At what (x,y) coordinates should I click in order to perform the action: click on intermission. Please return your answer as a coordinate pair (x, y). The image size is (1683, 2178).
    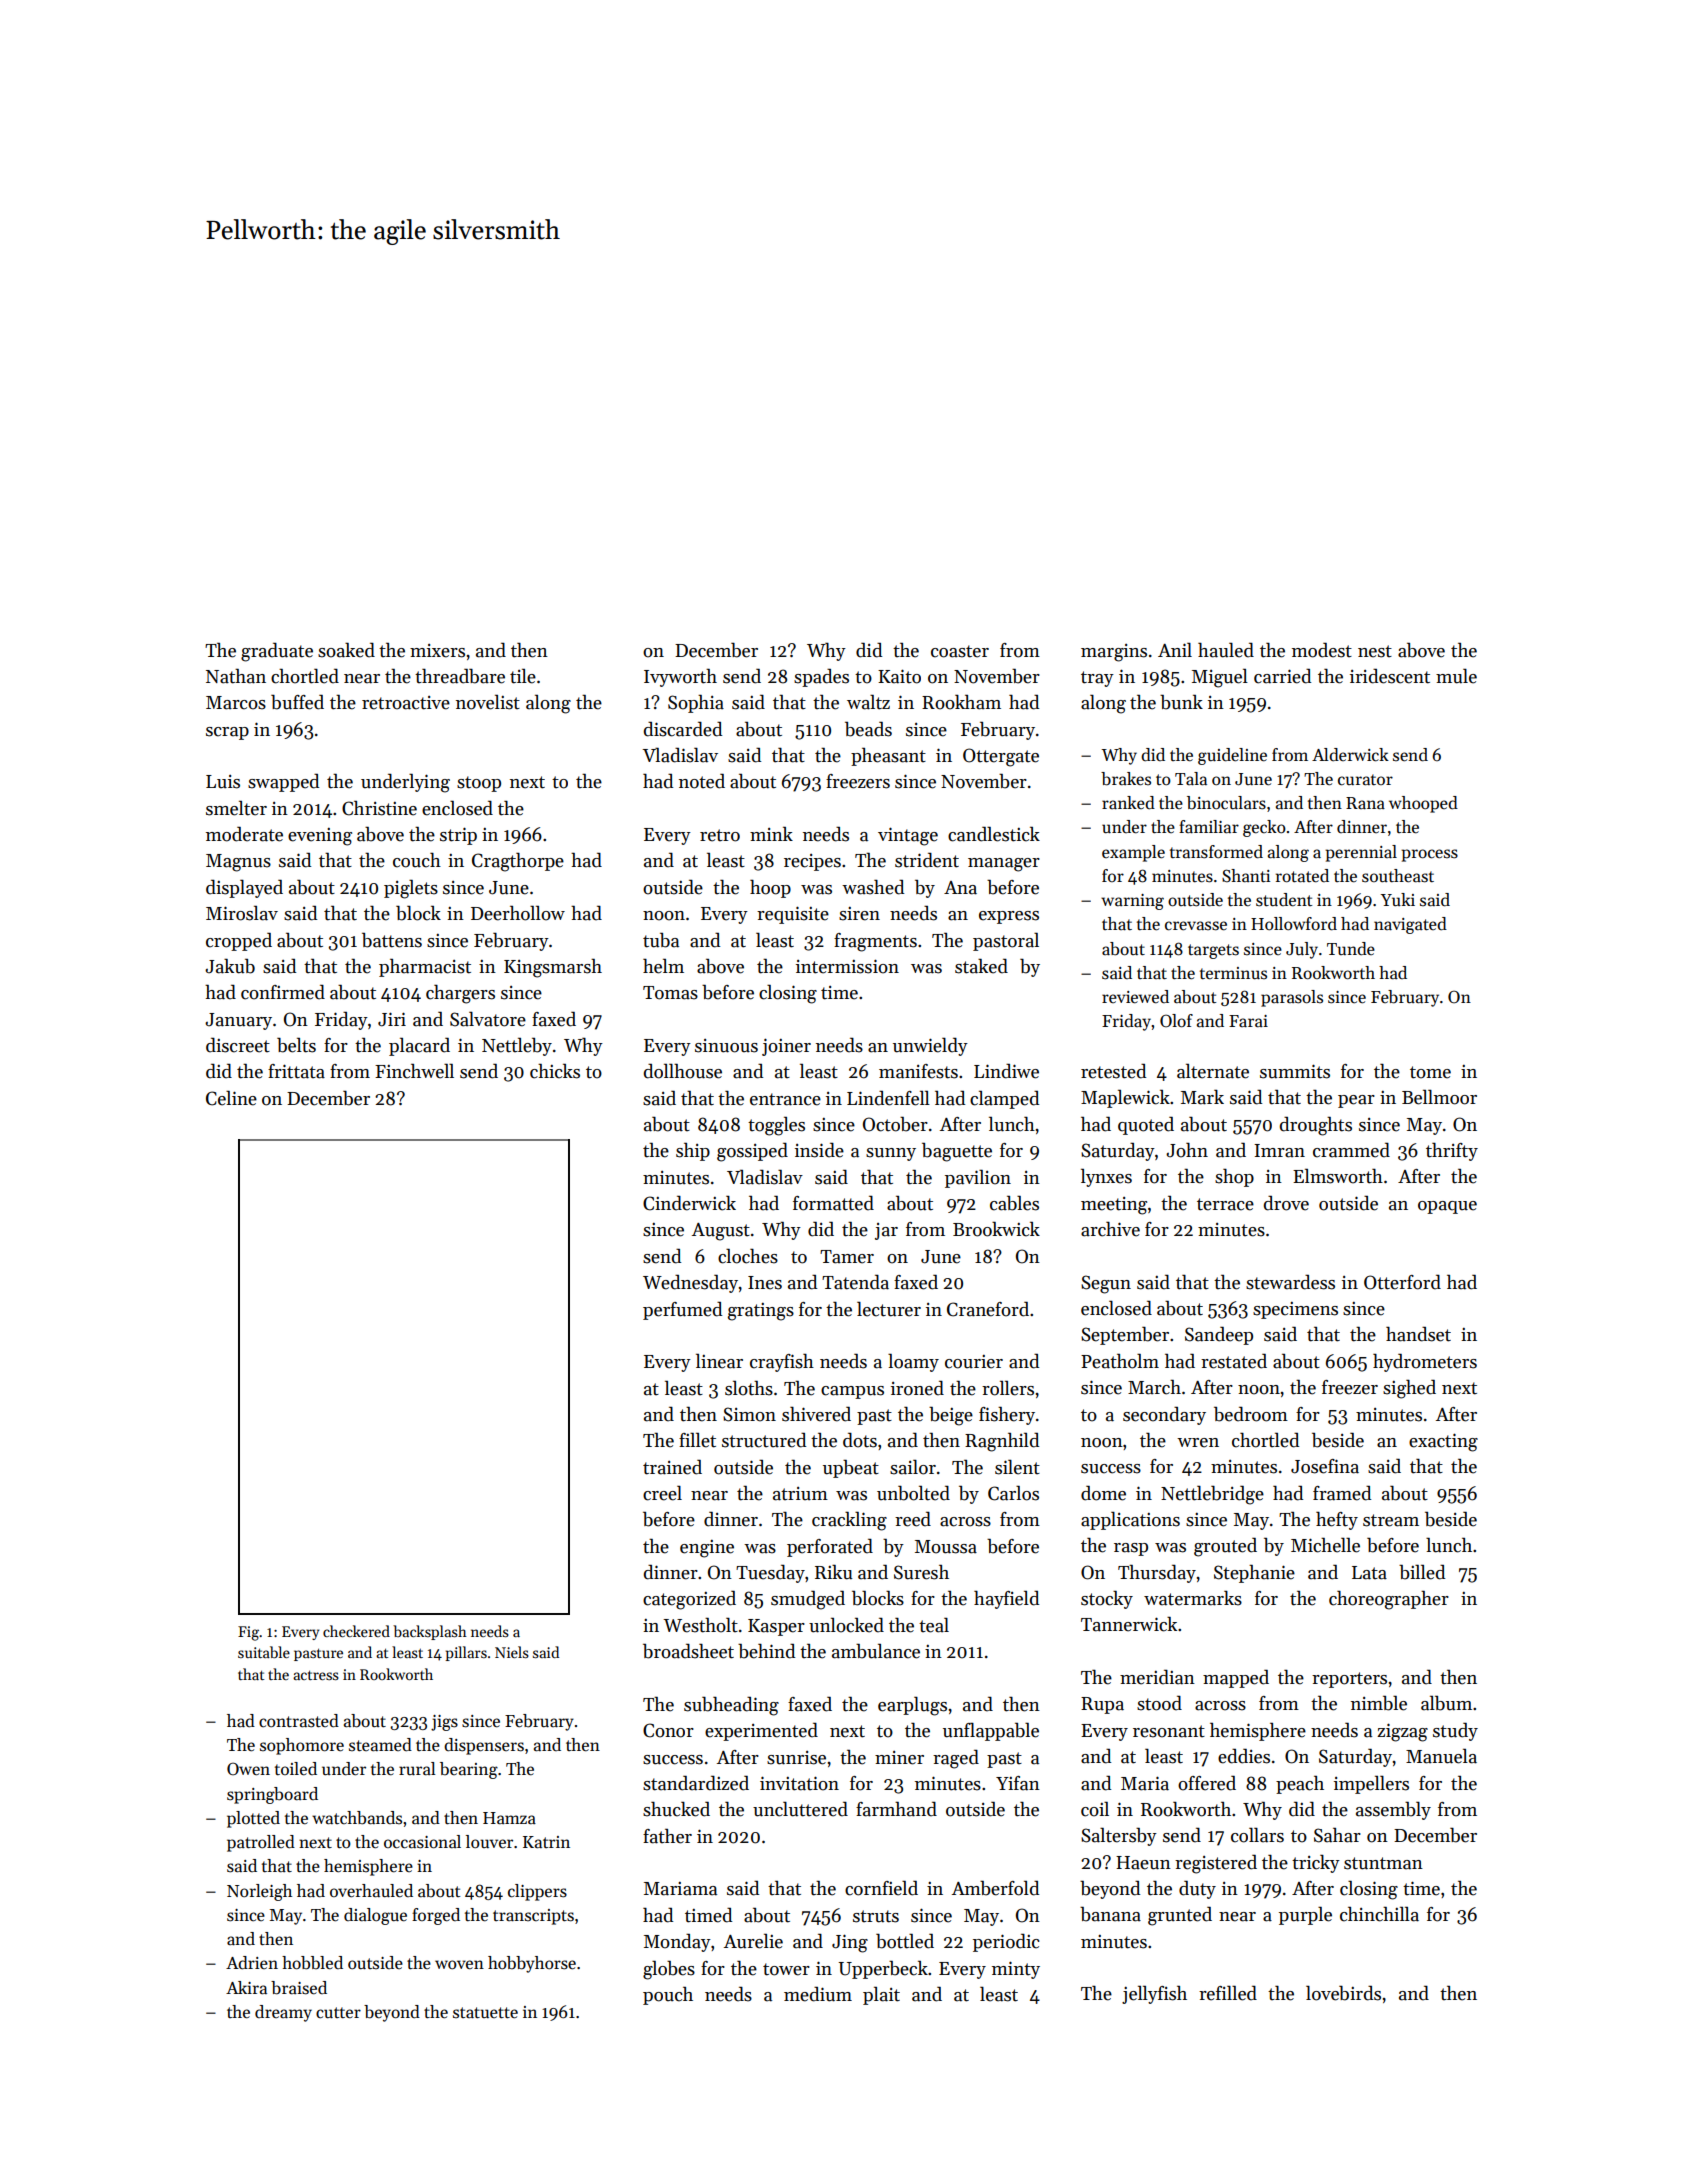
    Looking at the image, I should click on (847, 966).
